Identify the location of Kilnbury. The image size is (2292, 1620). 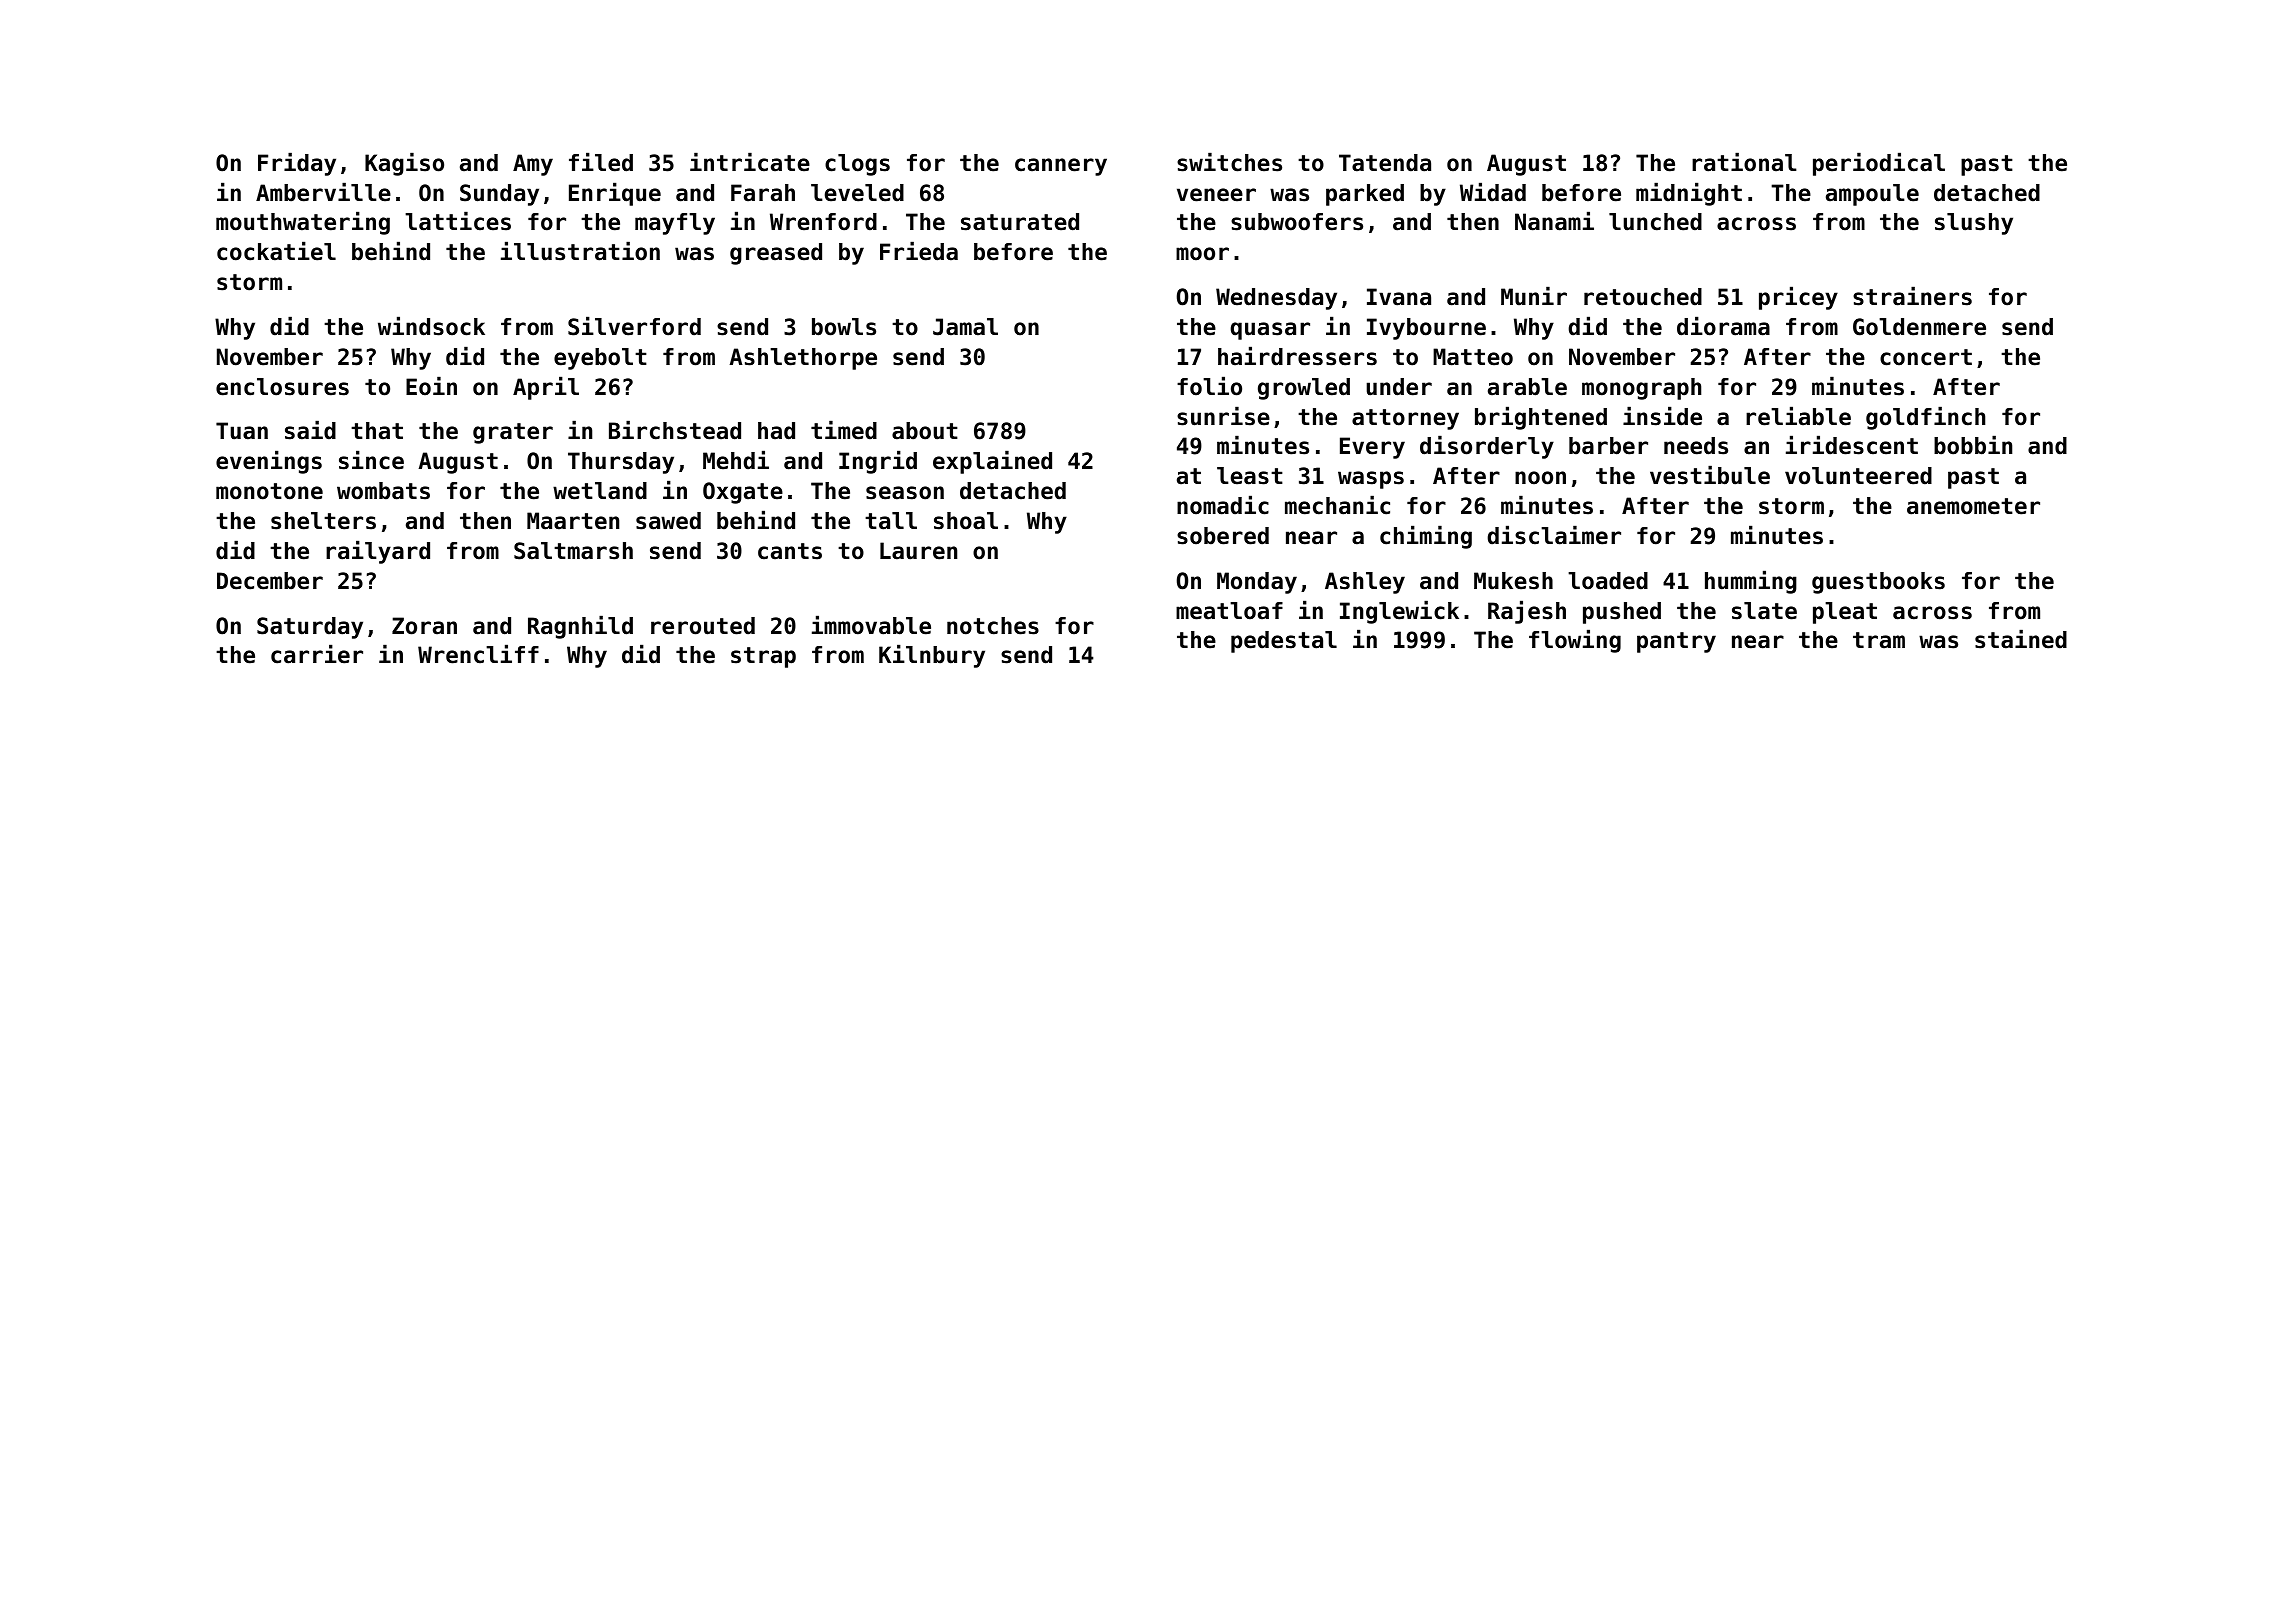
(932, 656).
